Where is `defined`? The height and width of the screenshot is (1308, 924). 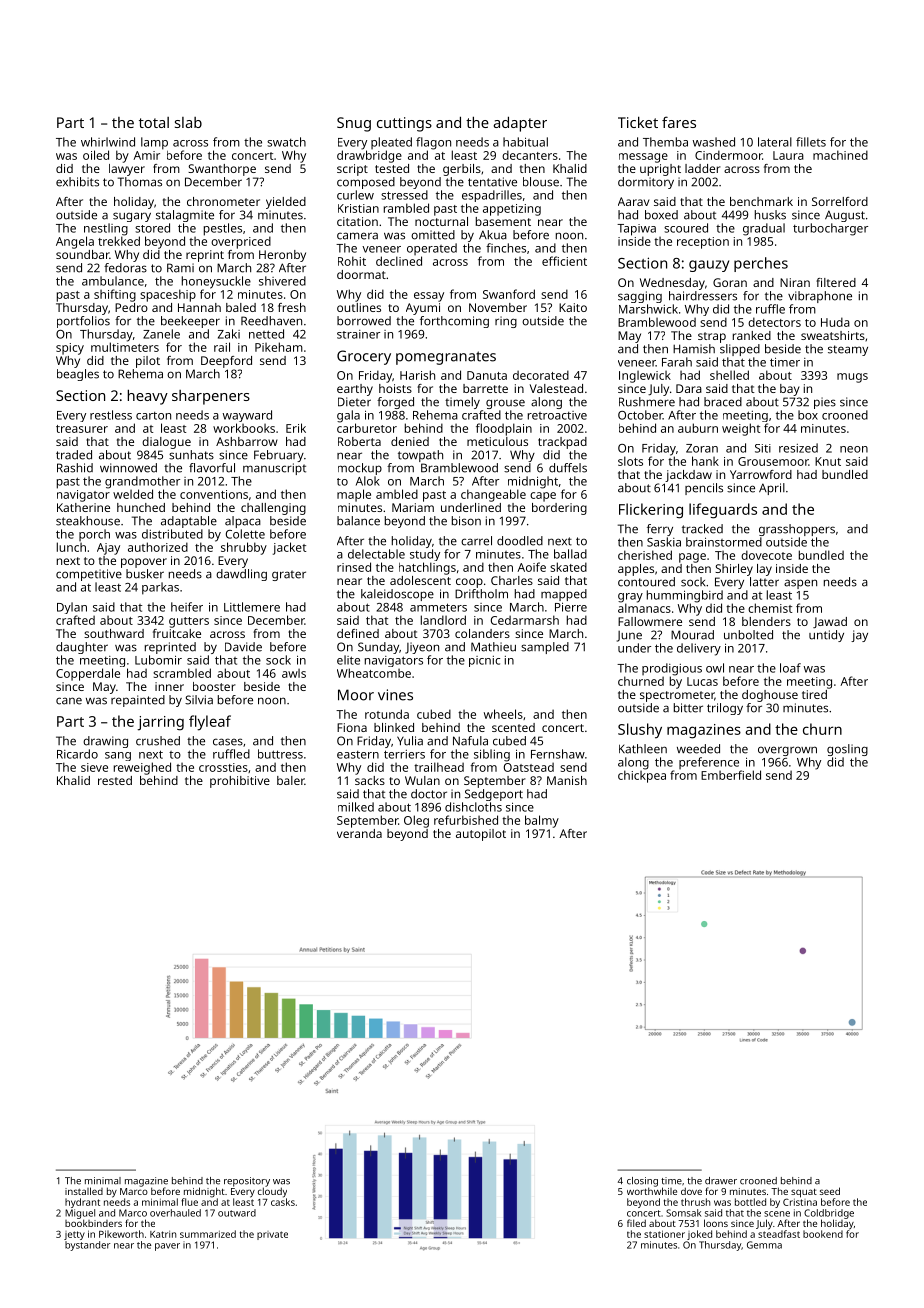
defined is located at coordinates (358, 633).
